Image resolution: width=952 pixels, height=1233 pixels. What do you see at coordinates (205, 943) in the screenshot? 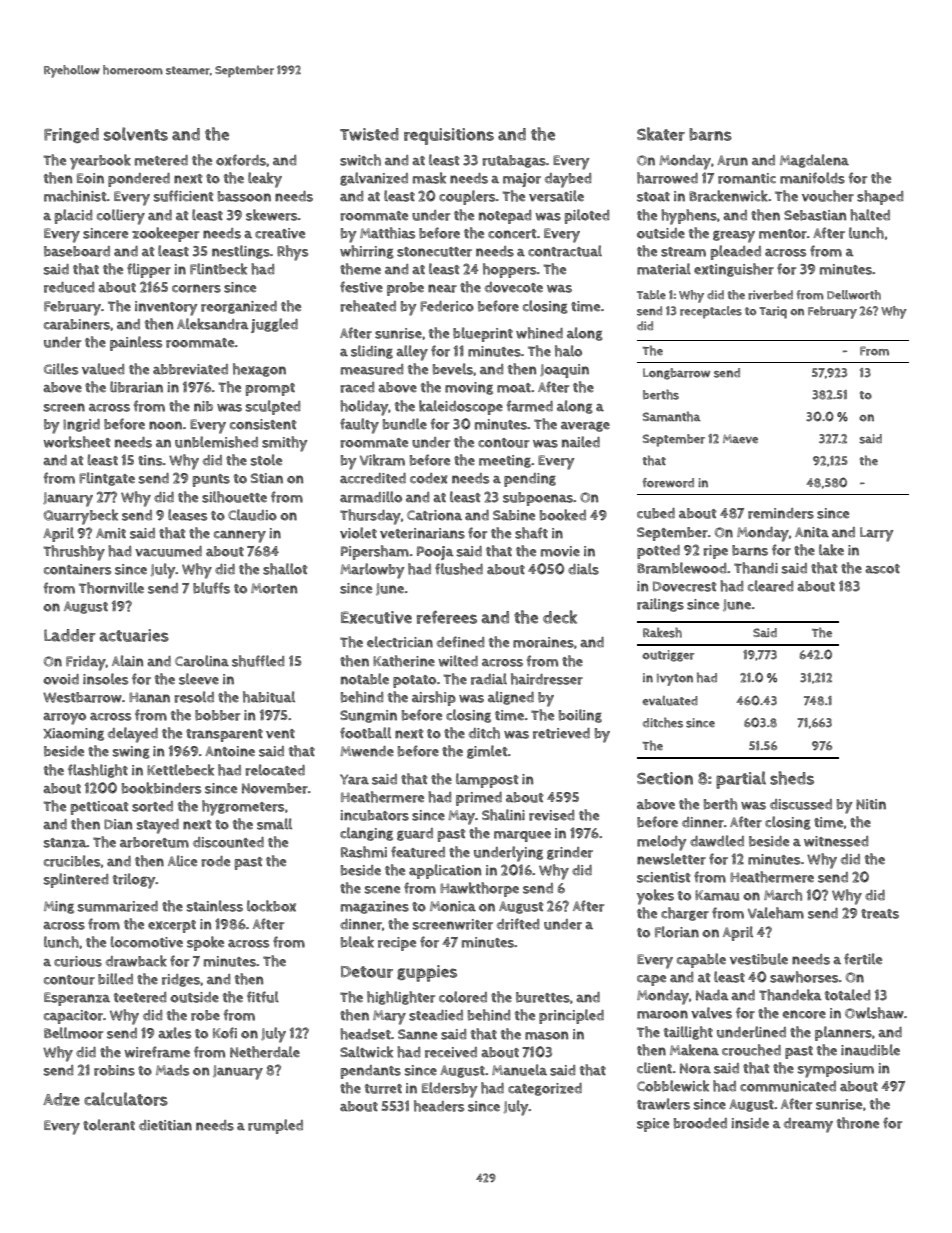
I see `spoke` at bounding box center [205, 943].
